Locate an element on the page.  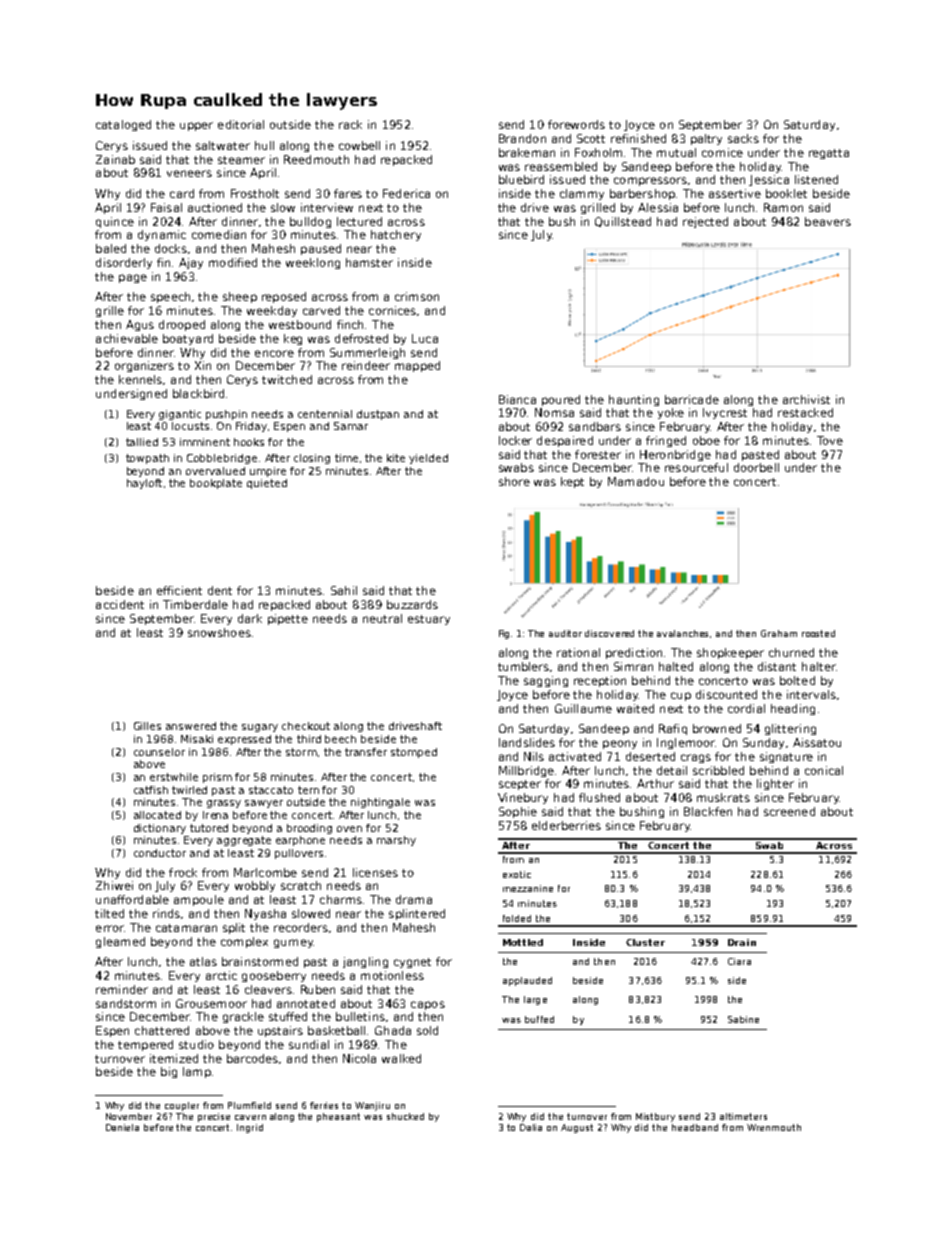
sacks is located at coordinates (743, 138).
